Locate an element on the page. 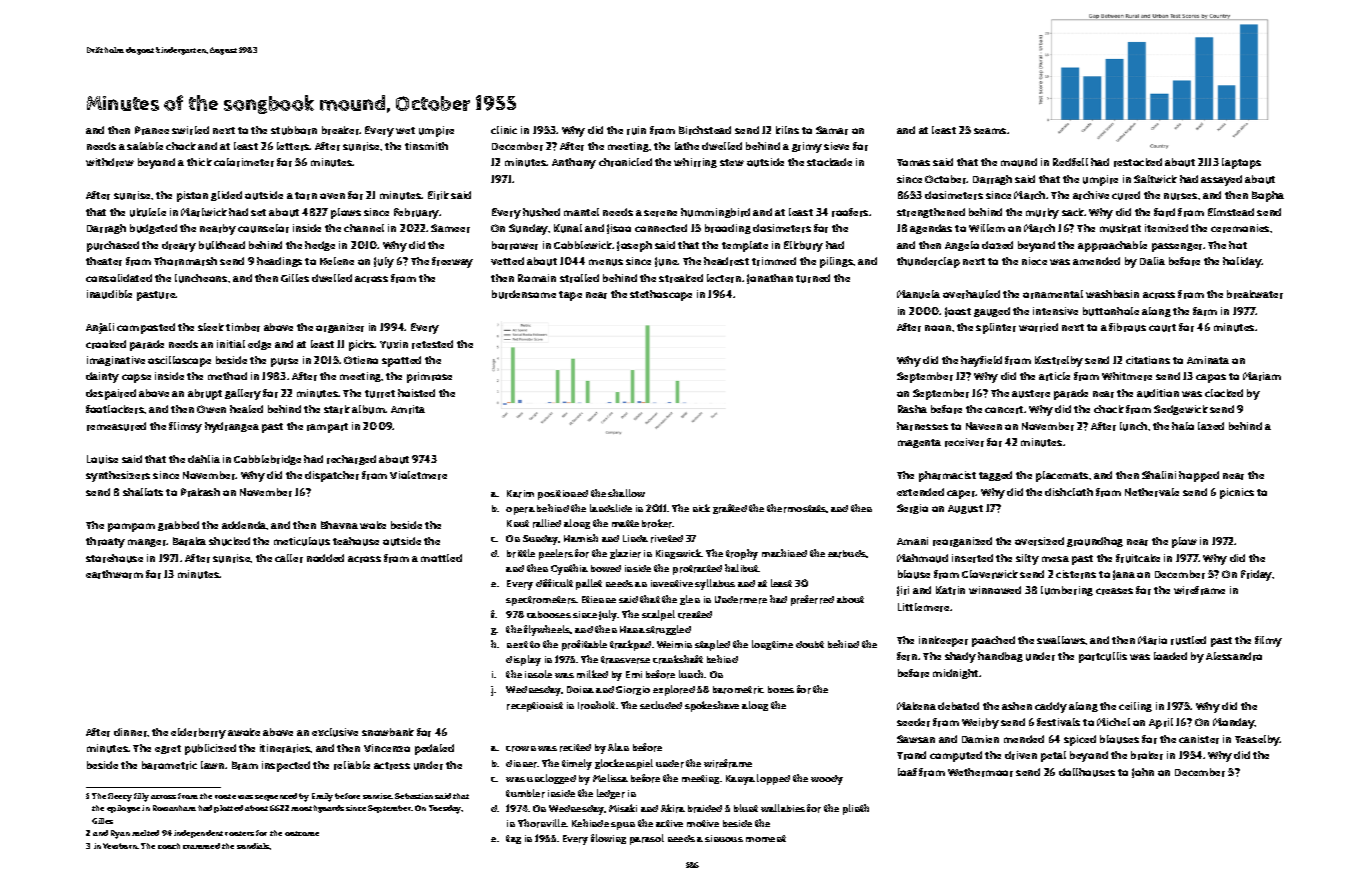  abrupt is located at coordinates (205, 394).
